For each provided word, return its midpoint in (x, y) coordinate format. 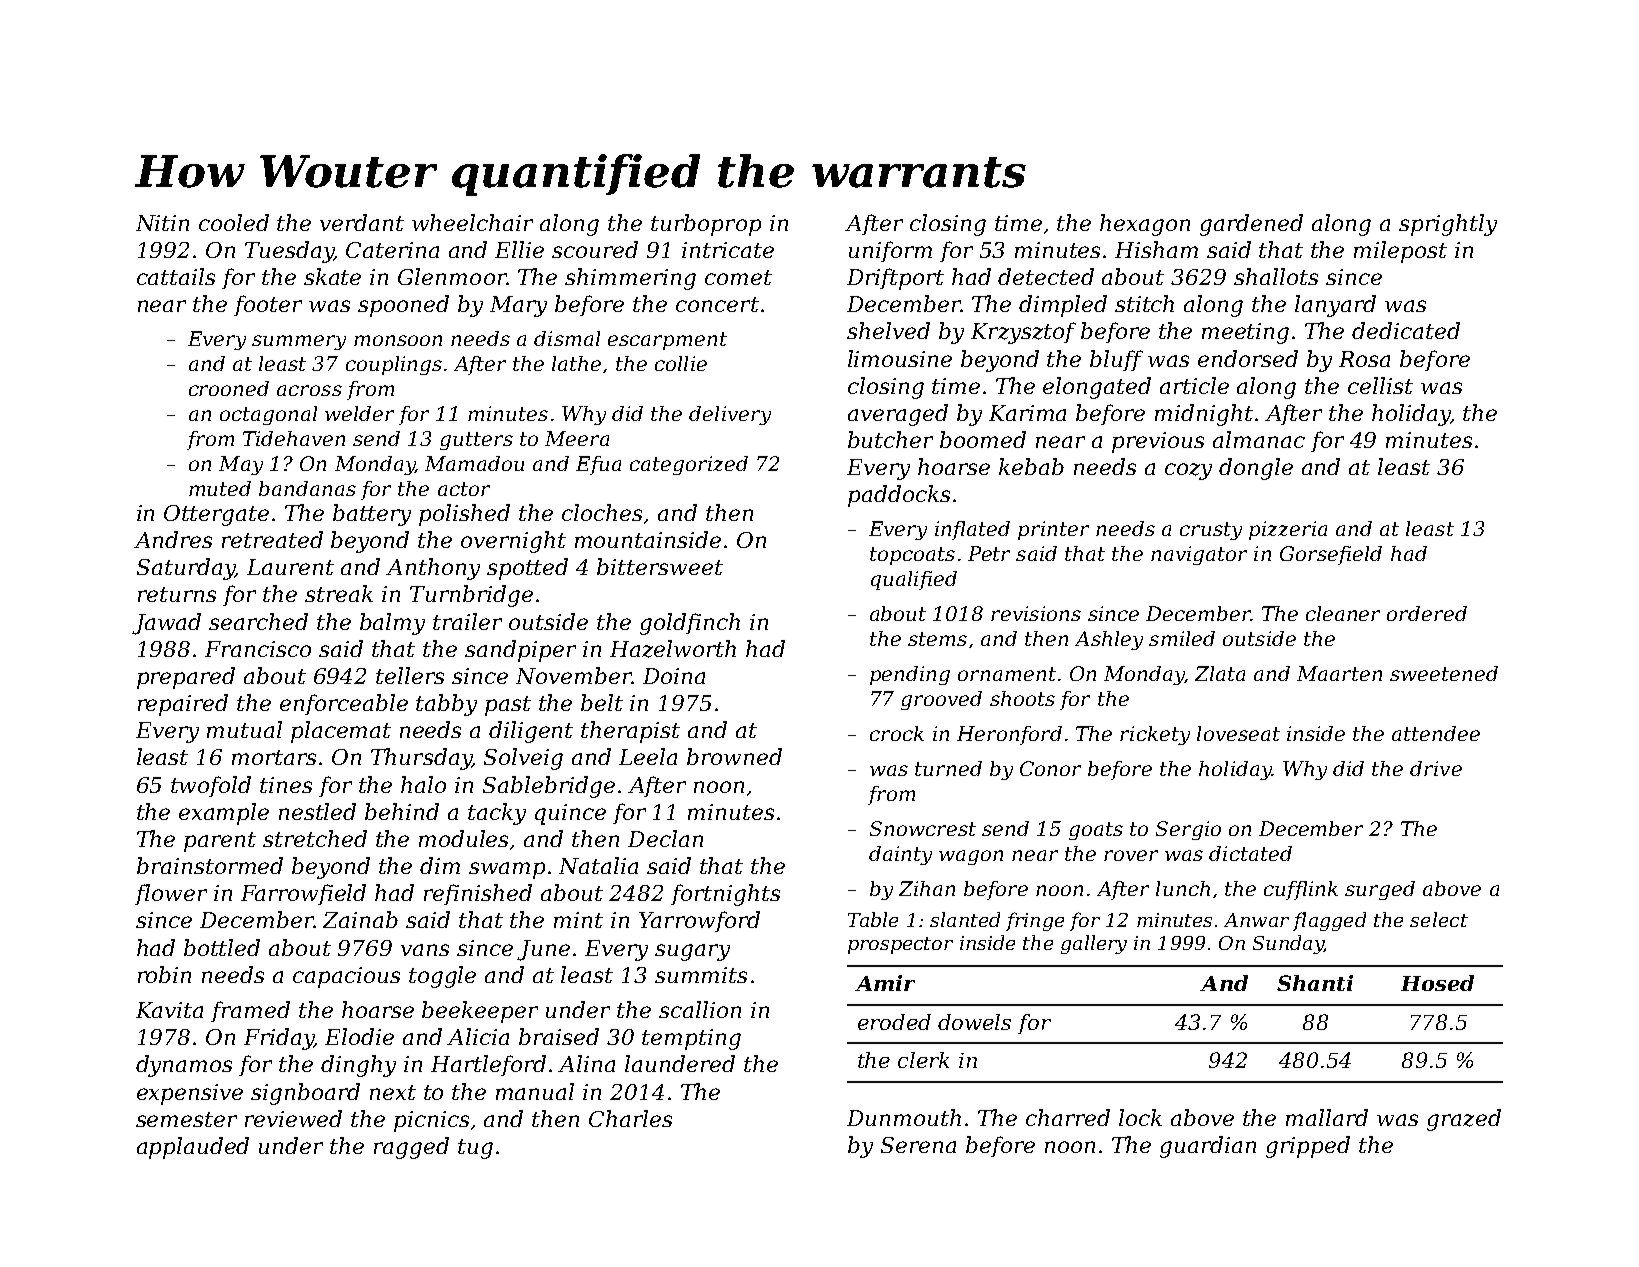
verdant (362, 222)
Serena (918, 1145)
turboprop (706, 225)
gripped (1308, 1147)
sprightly (1448, 225)
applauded (193, 1148)
